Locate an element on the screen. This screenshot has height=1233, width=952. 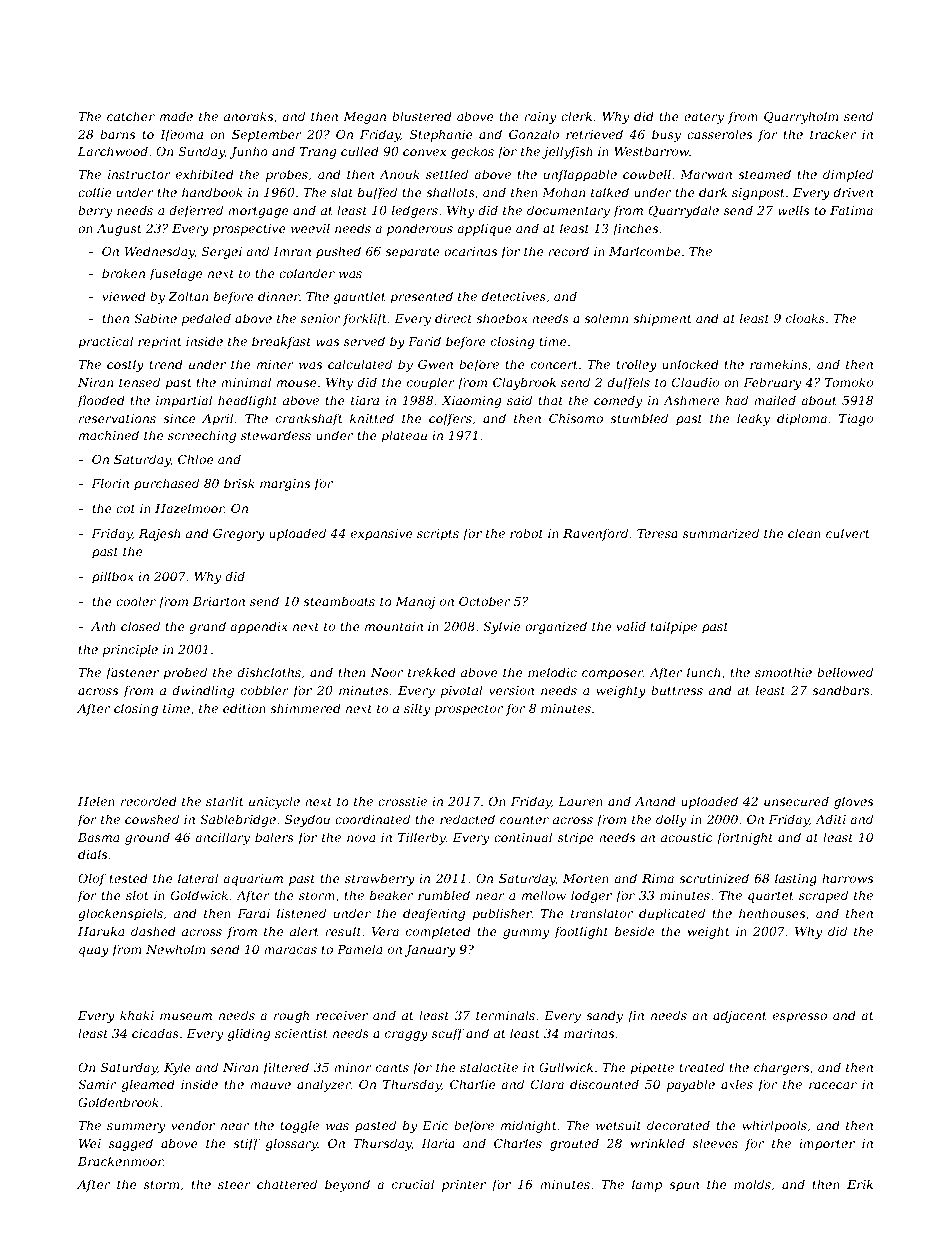
forklift is located at coordinates (365, 319).
